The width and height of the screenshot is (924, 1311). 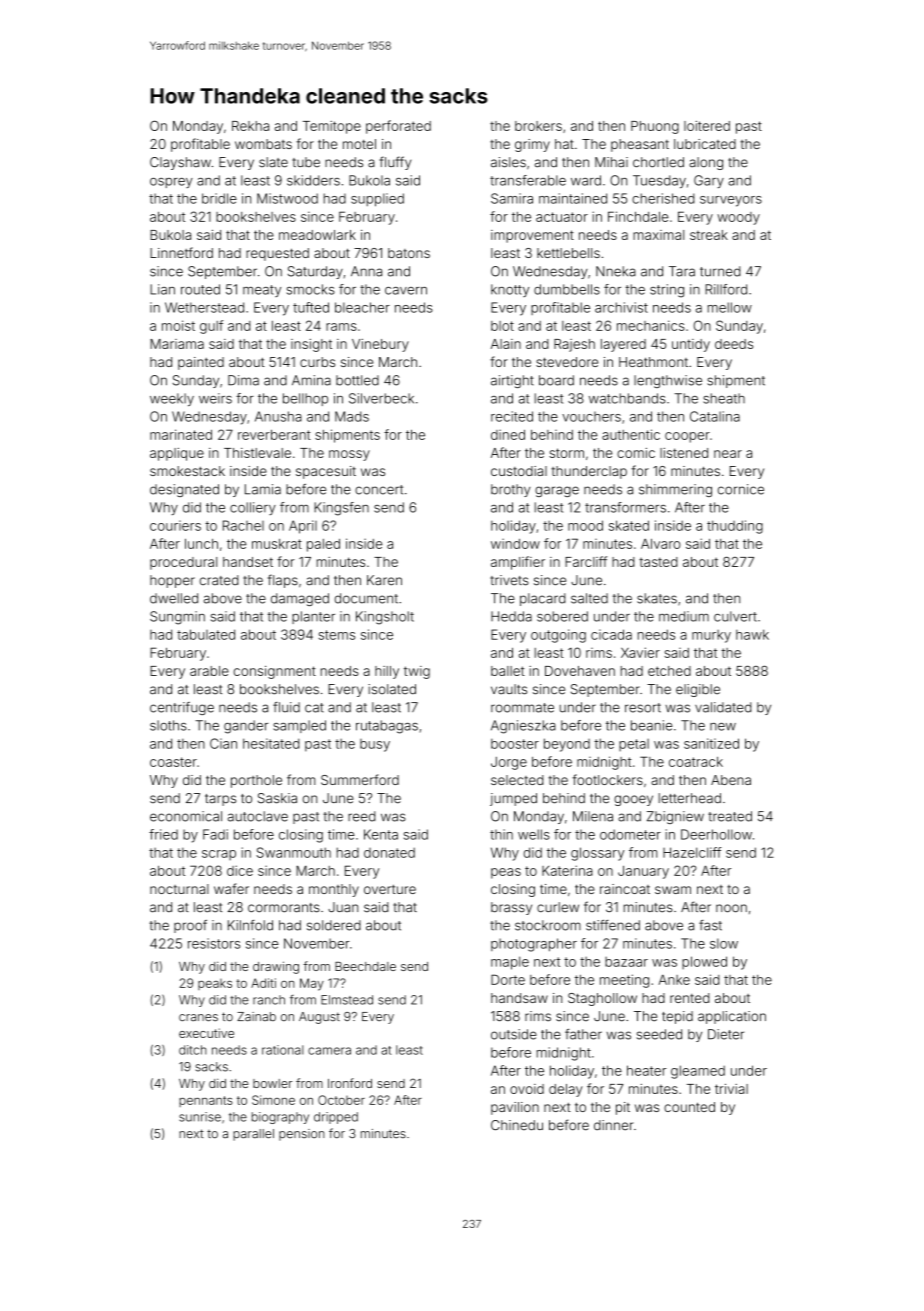 I want to click on letterhead, so click(x=690, y=798).
